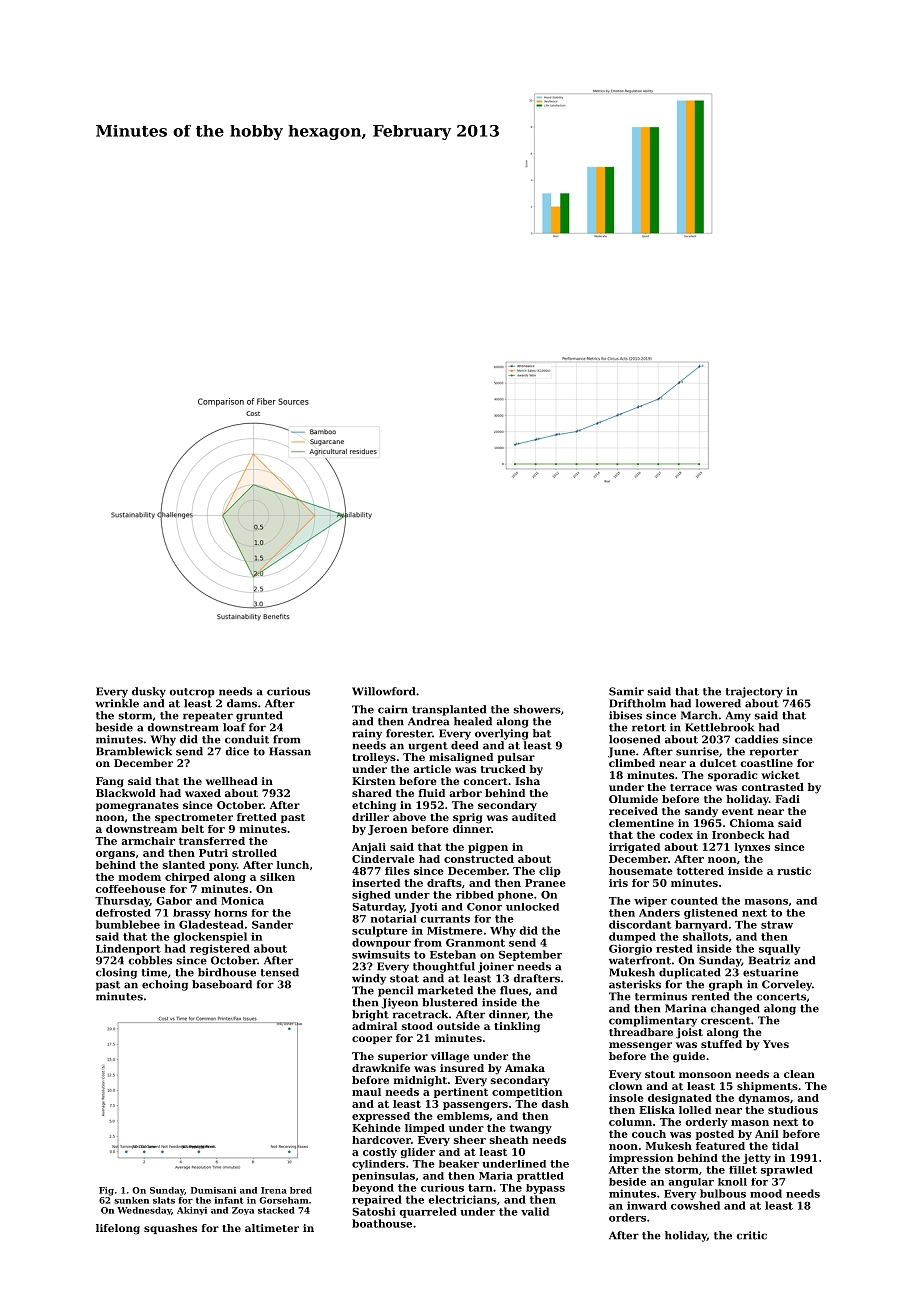  I want to click on joiner, so click(496, 967).
